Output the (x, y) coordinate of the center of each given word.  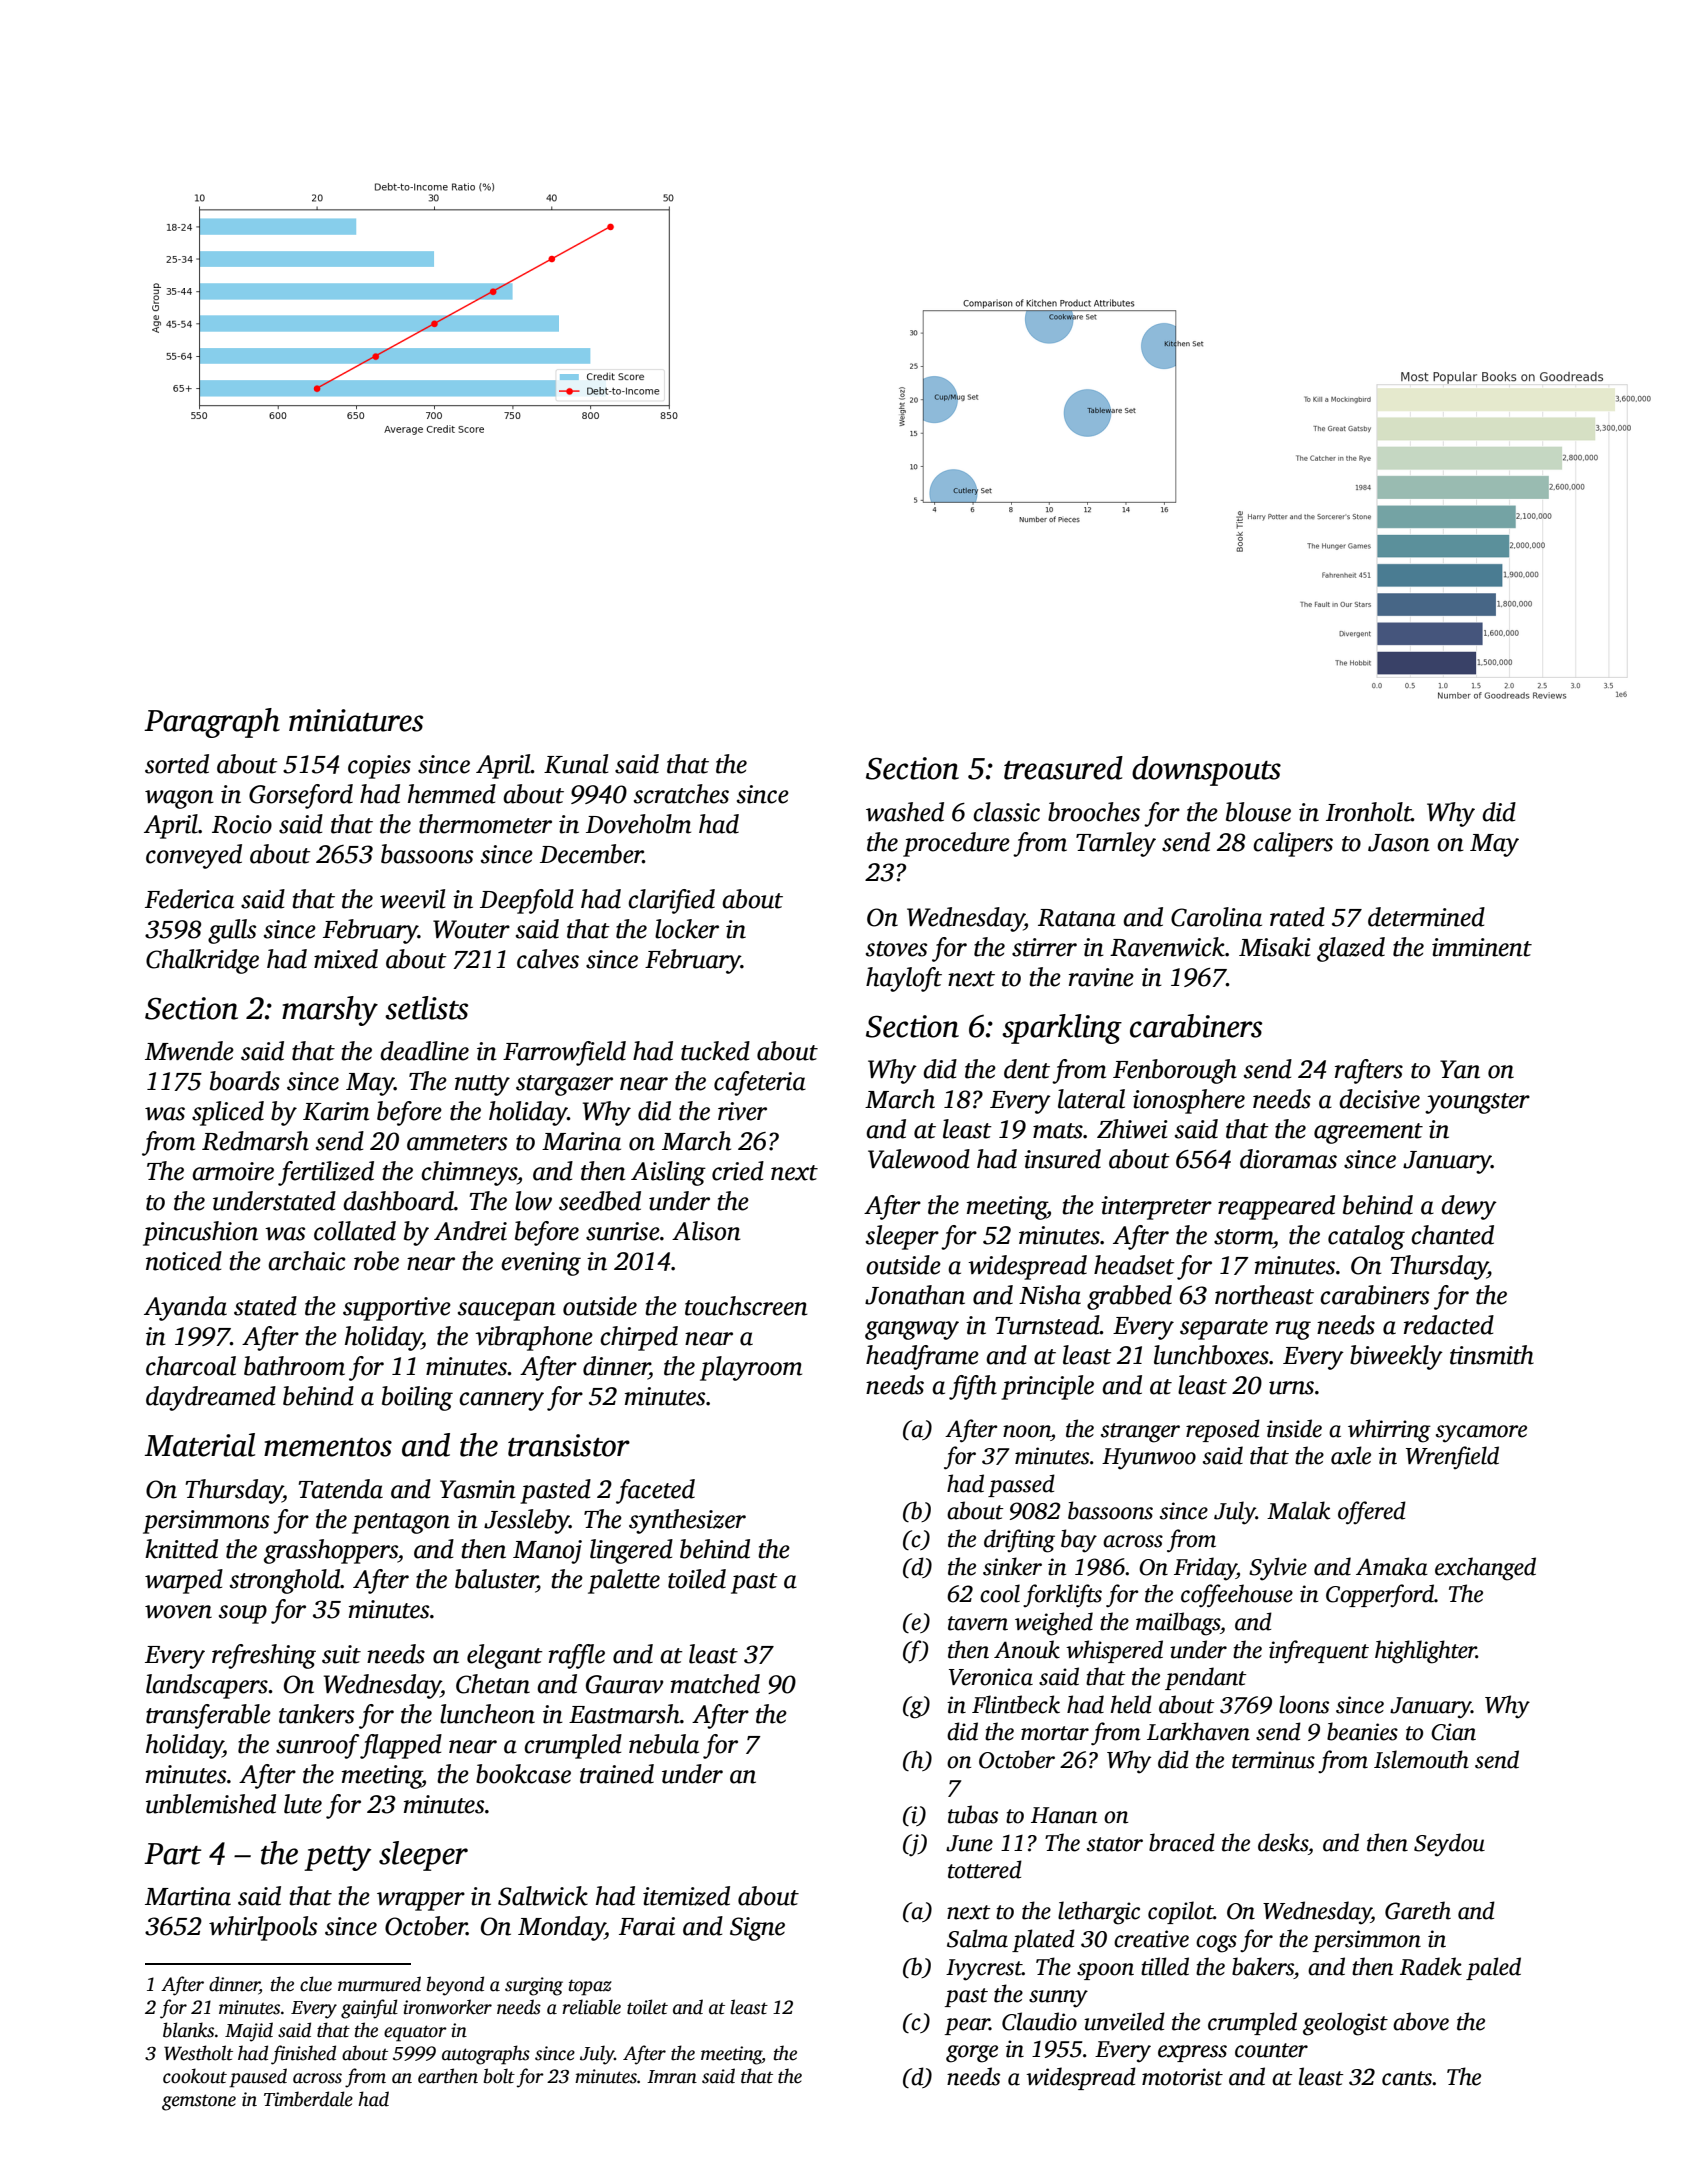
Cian (1453, 1732)
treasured (1063, 768)
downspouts (1206, 771)
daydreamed (211, 1398)
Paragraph (212, 723)
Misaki (1275, 947)
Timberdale (308, 2099)
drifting (1019, 1541)
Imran (672, 2077)
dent (1027, 1069)
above (1421, 2021)
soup (243, 1614)
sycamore (1481, 1434)
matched (715, 1684)
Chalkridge (202, 961)
